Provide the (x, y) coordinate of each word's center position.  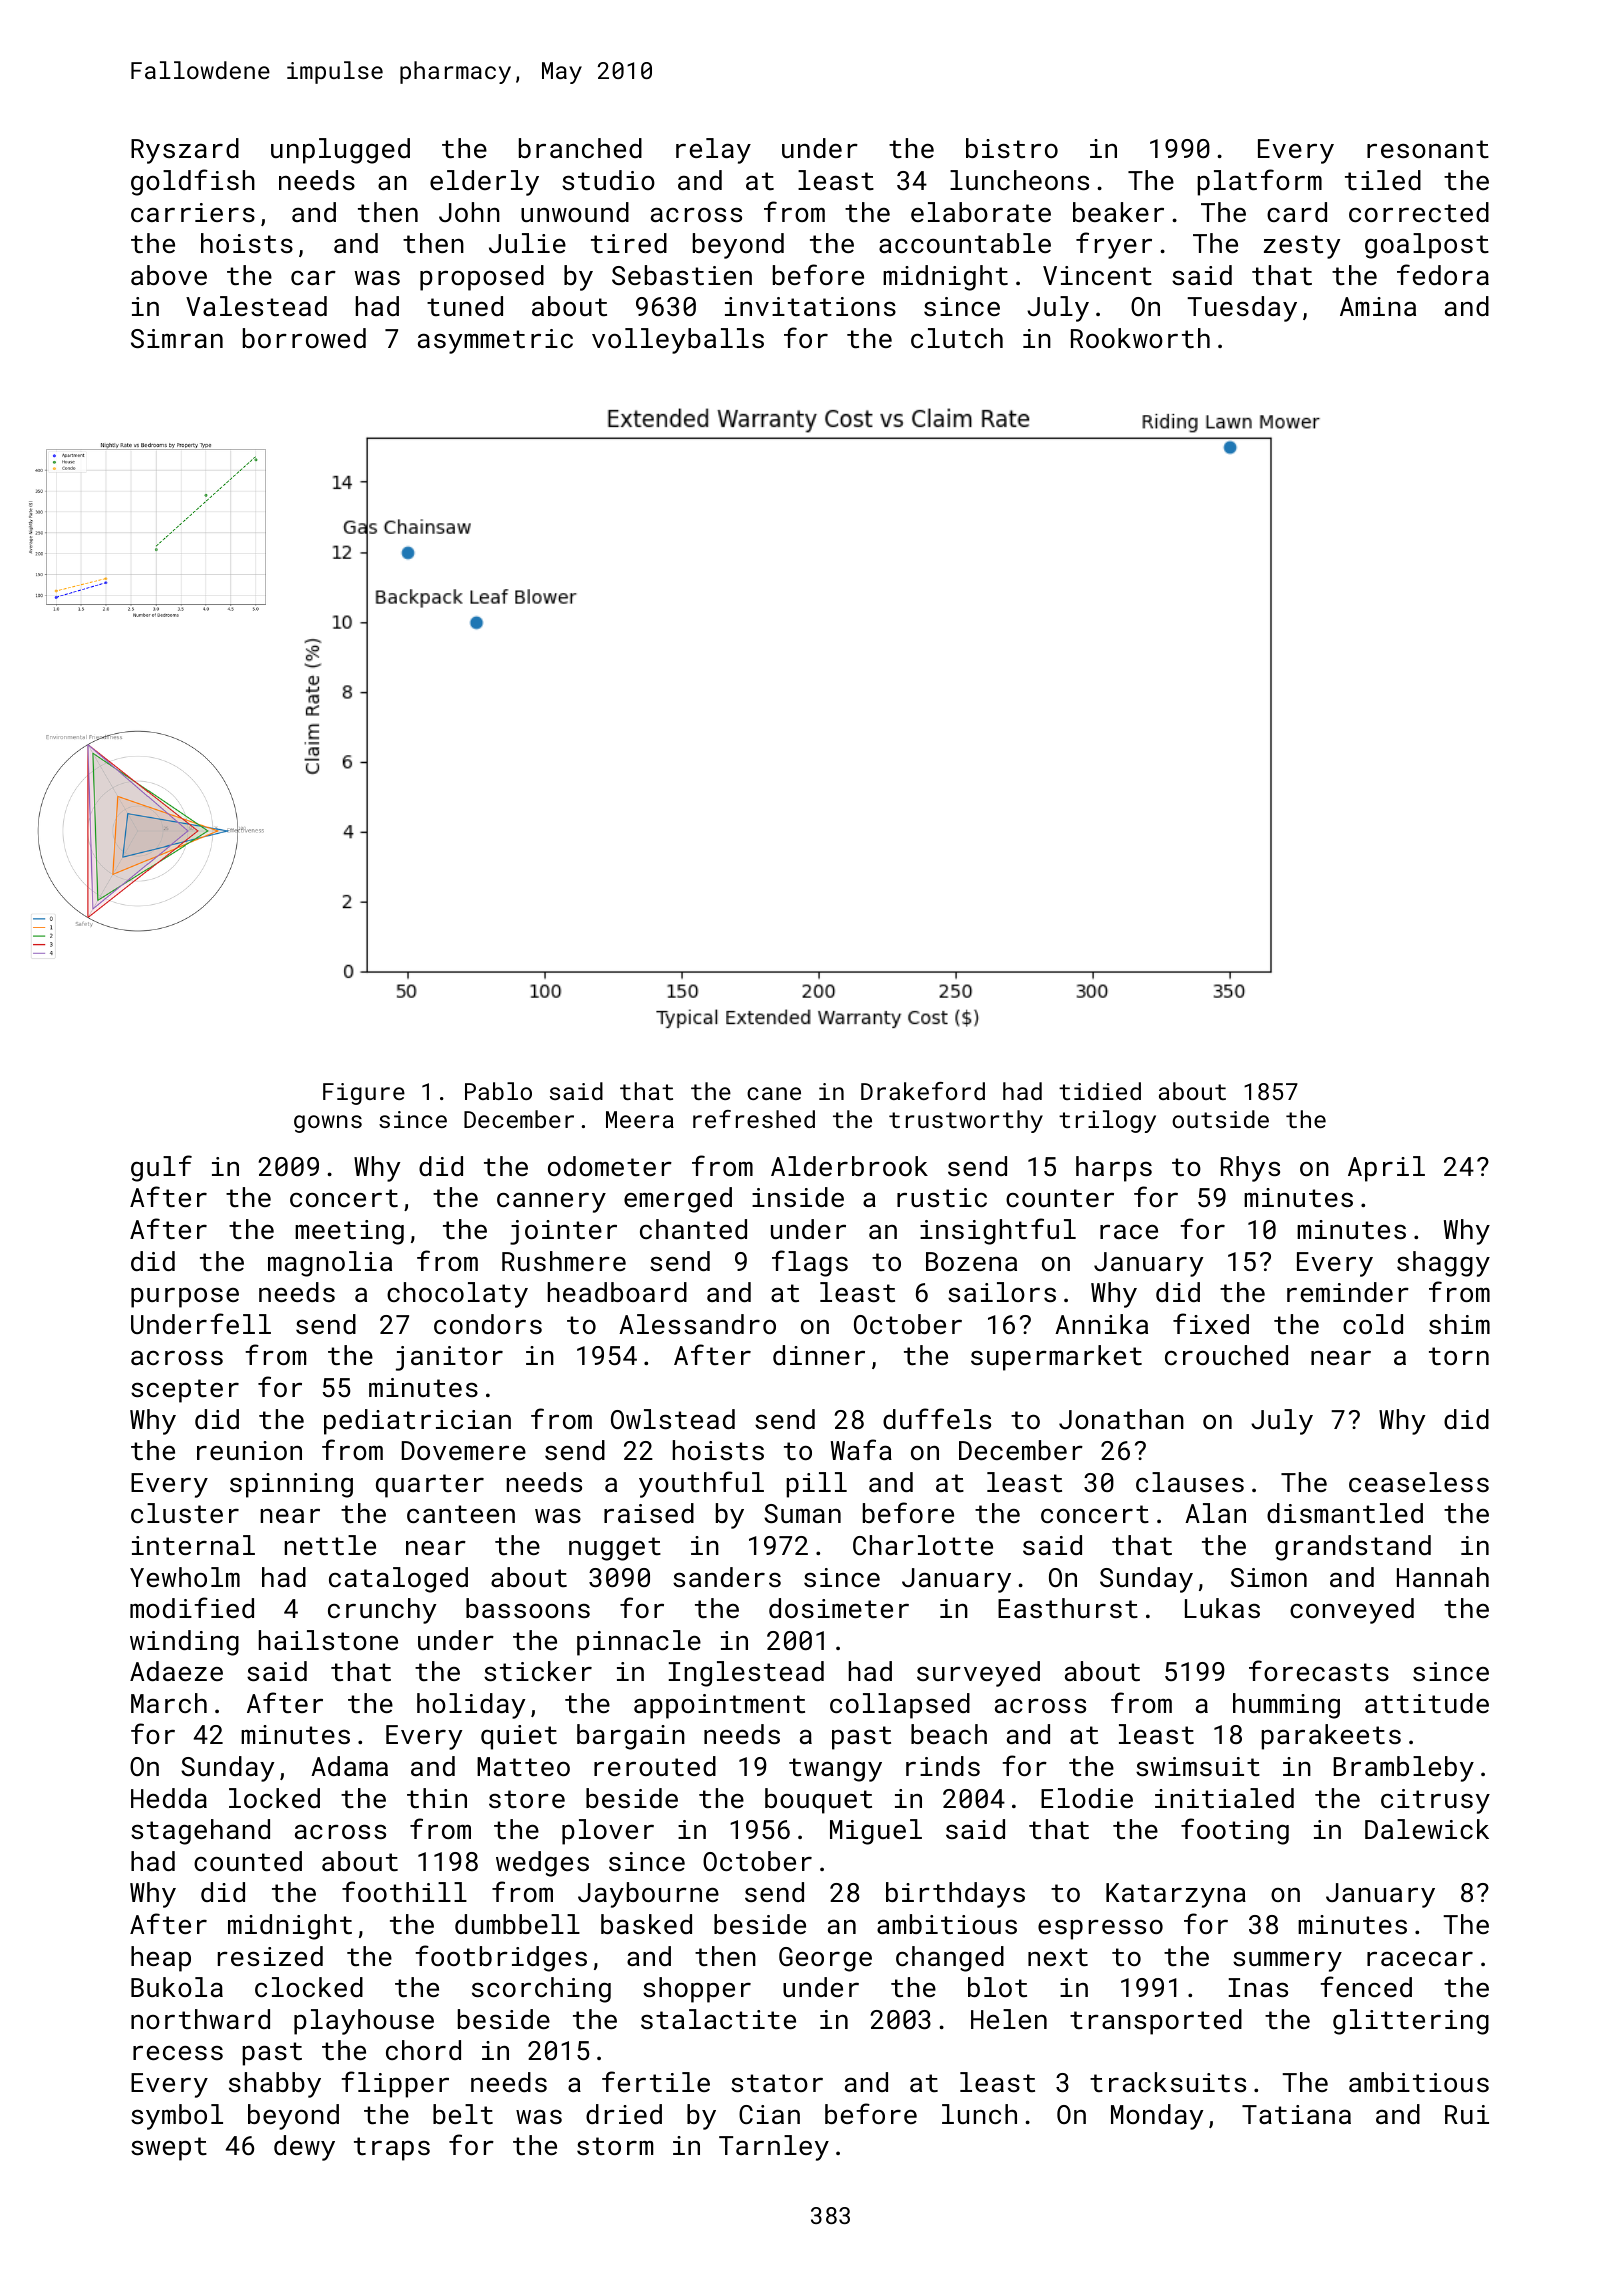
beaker (1118, 212)
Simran (177, 338)
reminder (1348, 1292)
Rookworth (1140, 338)
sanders (727, 1577)
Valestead (256, 306)
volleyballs (678, 341)
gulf (161, 1168)
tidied (1100, 1091)
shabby (275, 2085)
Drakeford (923, 1091)
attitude (1427, 1703)
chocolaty (457, 1295)
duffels (937, 1418)
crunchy (382, 1611)
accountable (965, 243)
